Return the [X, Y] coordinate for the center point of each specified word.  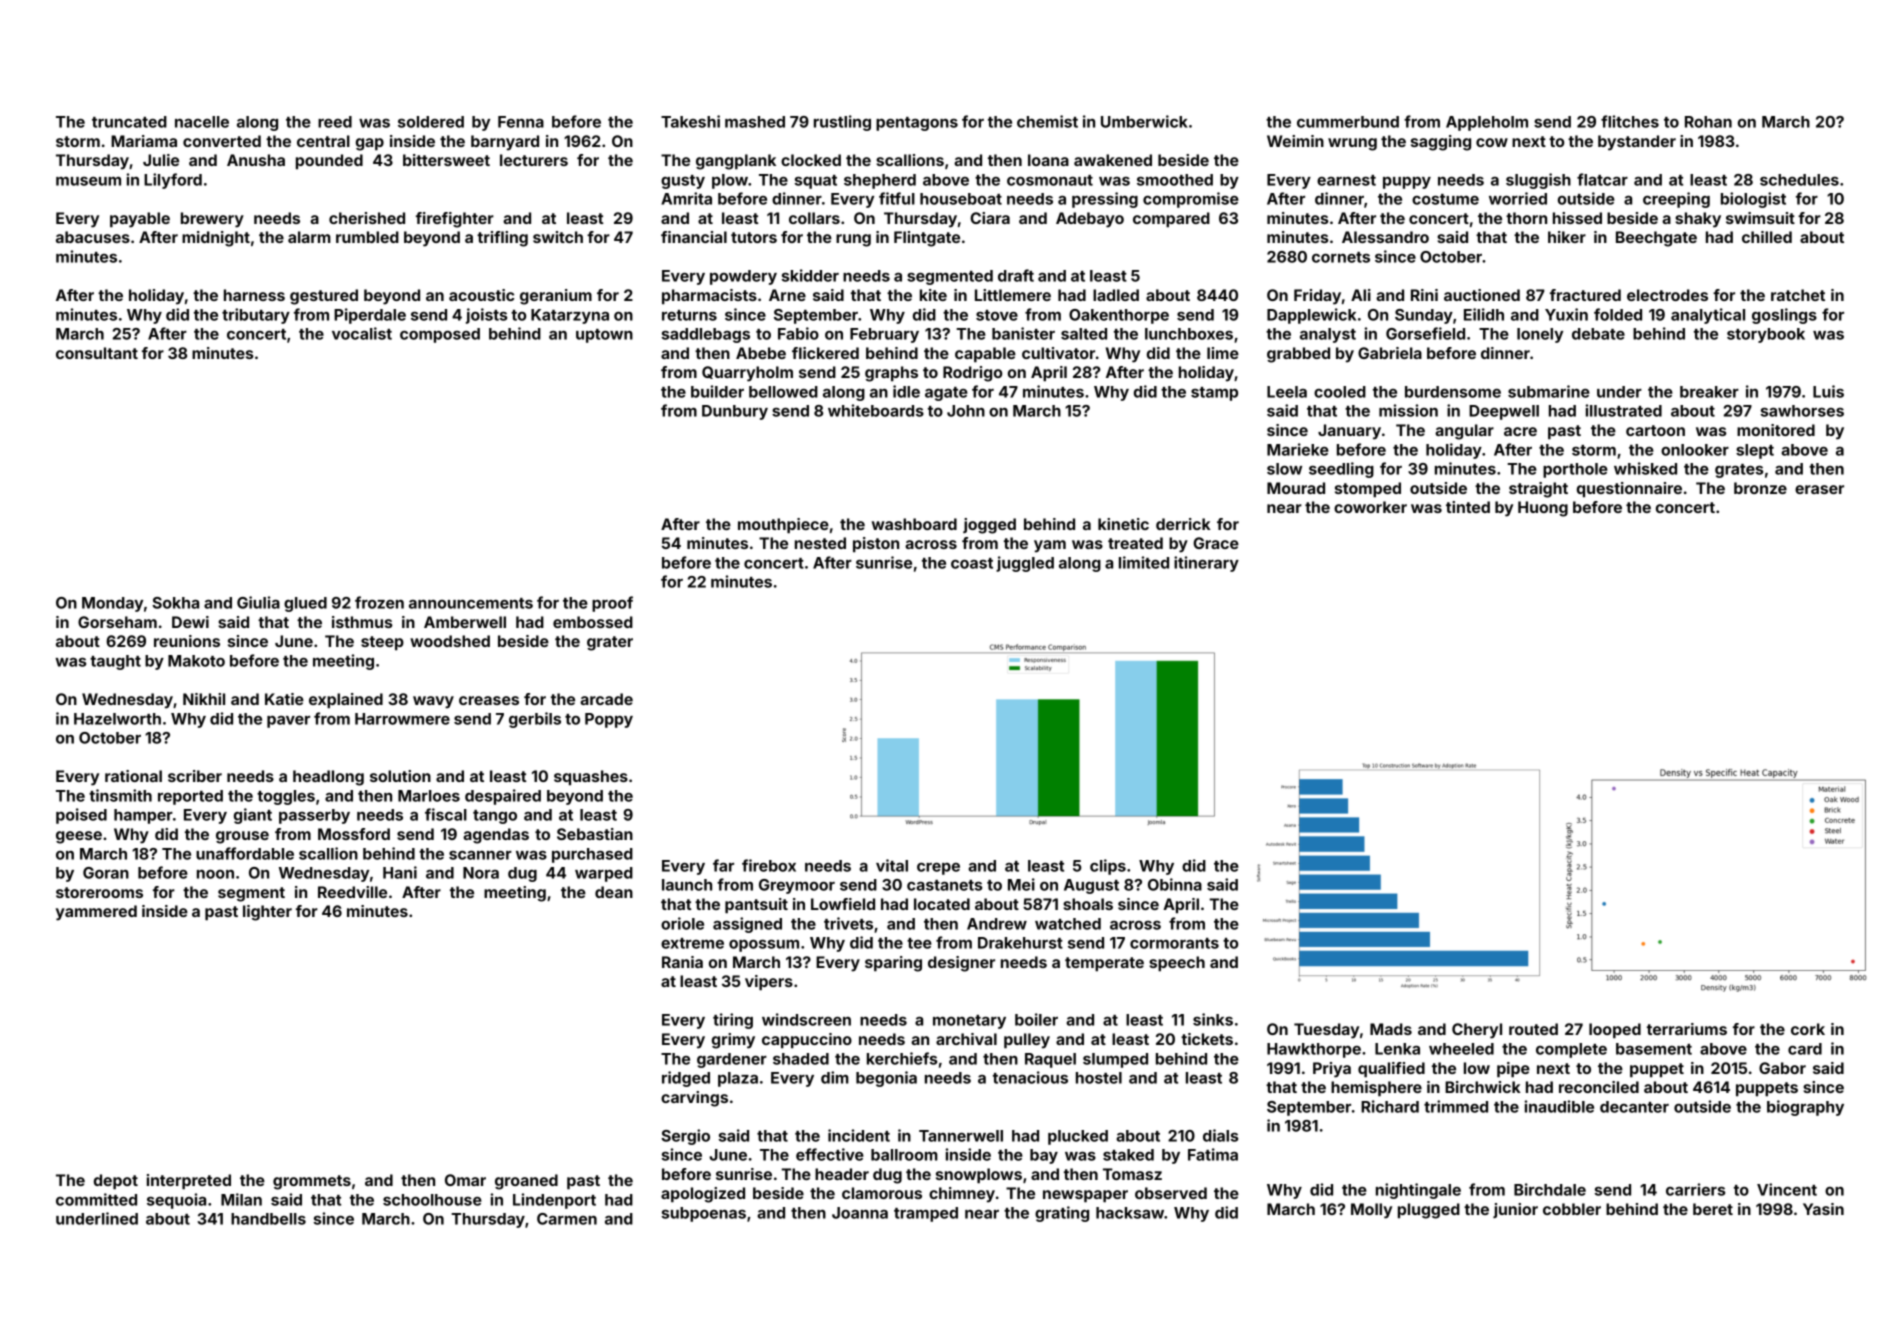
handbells [268, 1219]
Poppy [609, 720]
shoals [1088, 904]
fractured [1585, 295]
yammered [96, 913]
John [966, 411]
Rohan [1708, 122]
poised [81, 816]
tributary [256, 316]
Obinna [1175, 884]
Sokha [175, 603]
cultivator [1058, 353]
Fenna [521, 122]
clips [1108, 867]
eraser [1819, 489]
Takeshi [690, 121]
